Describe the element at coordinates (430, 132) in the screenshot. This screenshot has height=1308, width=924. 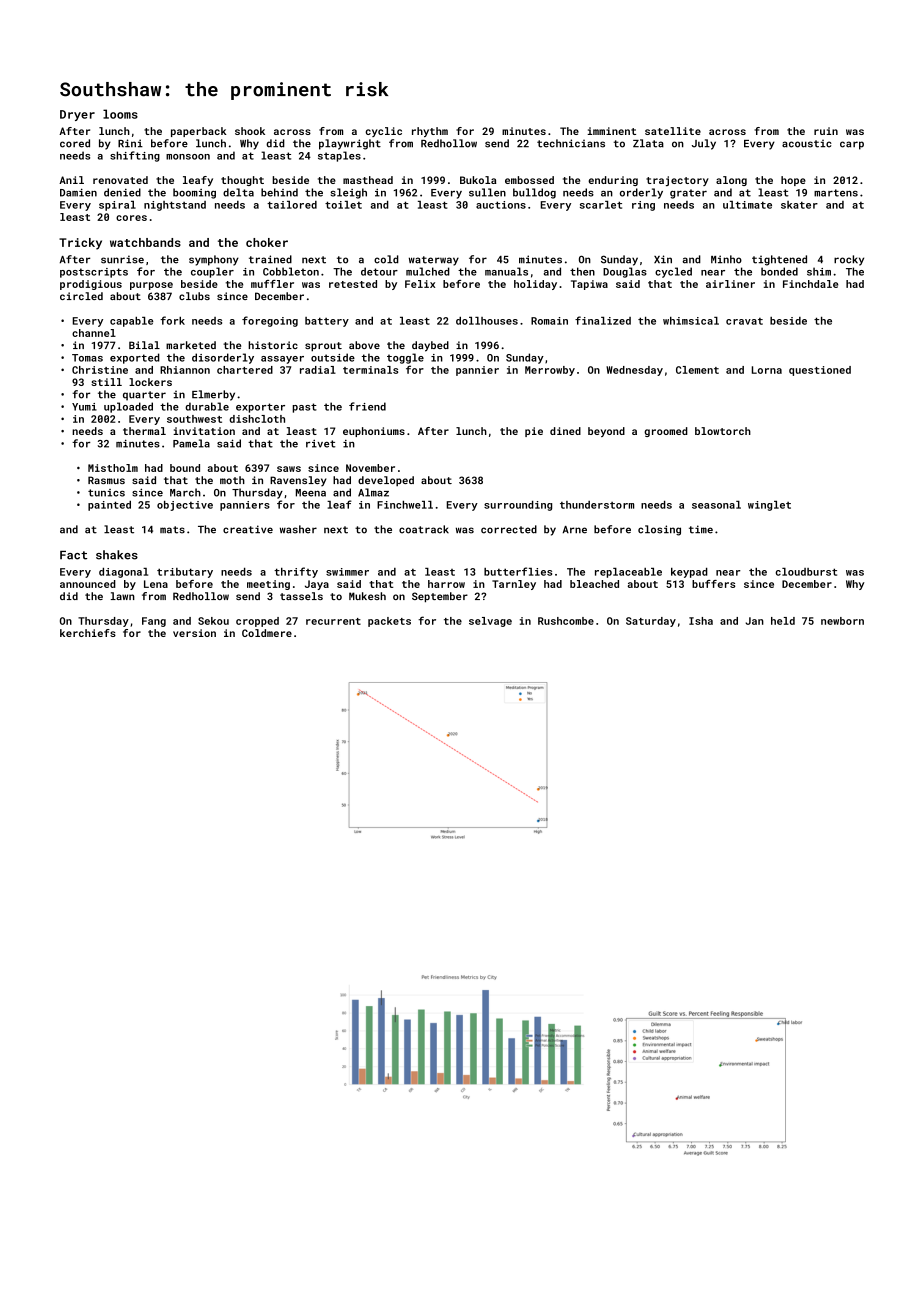
I see `rhythm` at that location.
